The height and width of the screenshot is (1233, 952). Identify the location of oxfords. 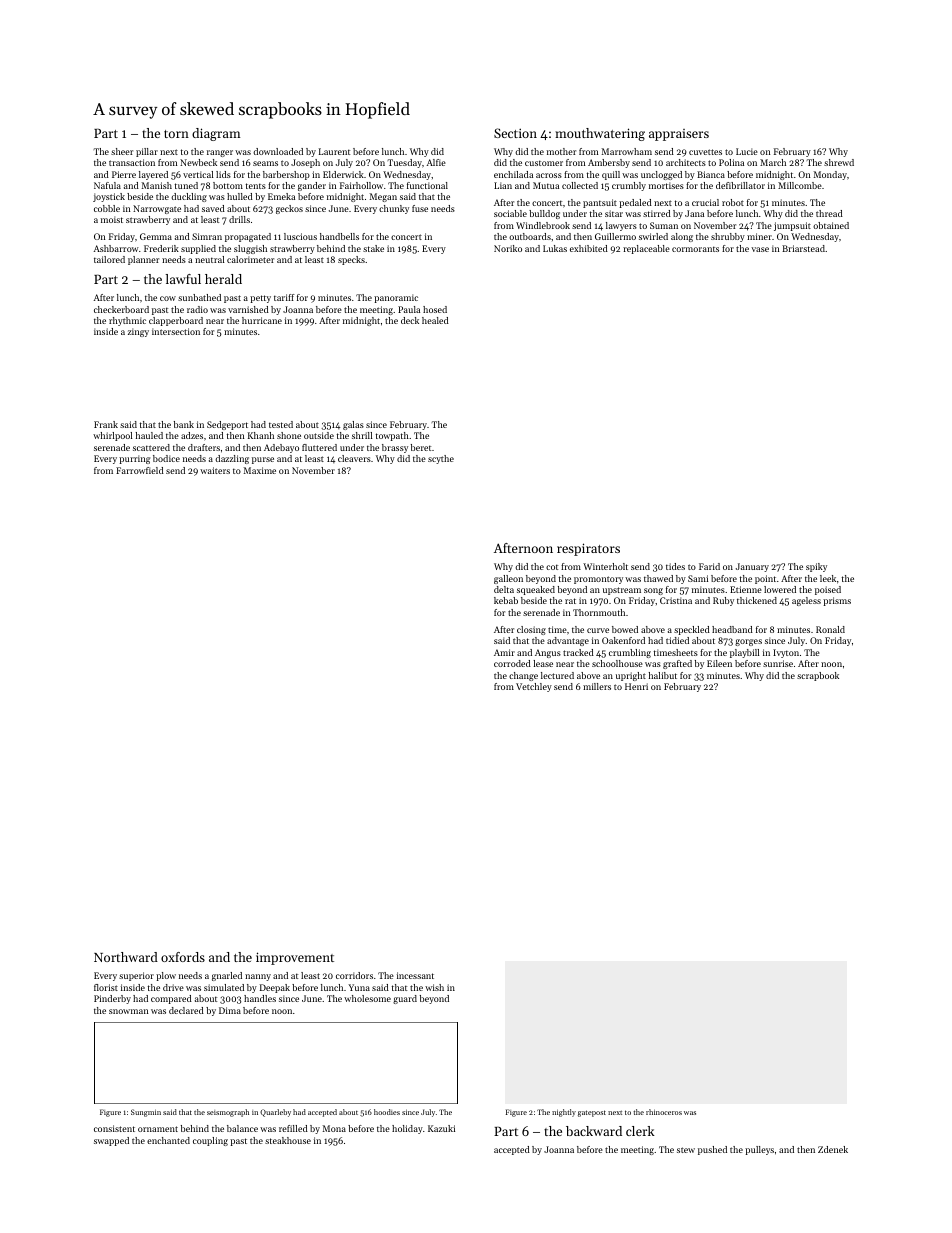
(183, 957).
